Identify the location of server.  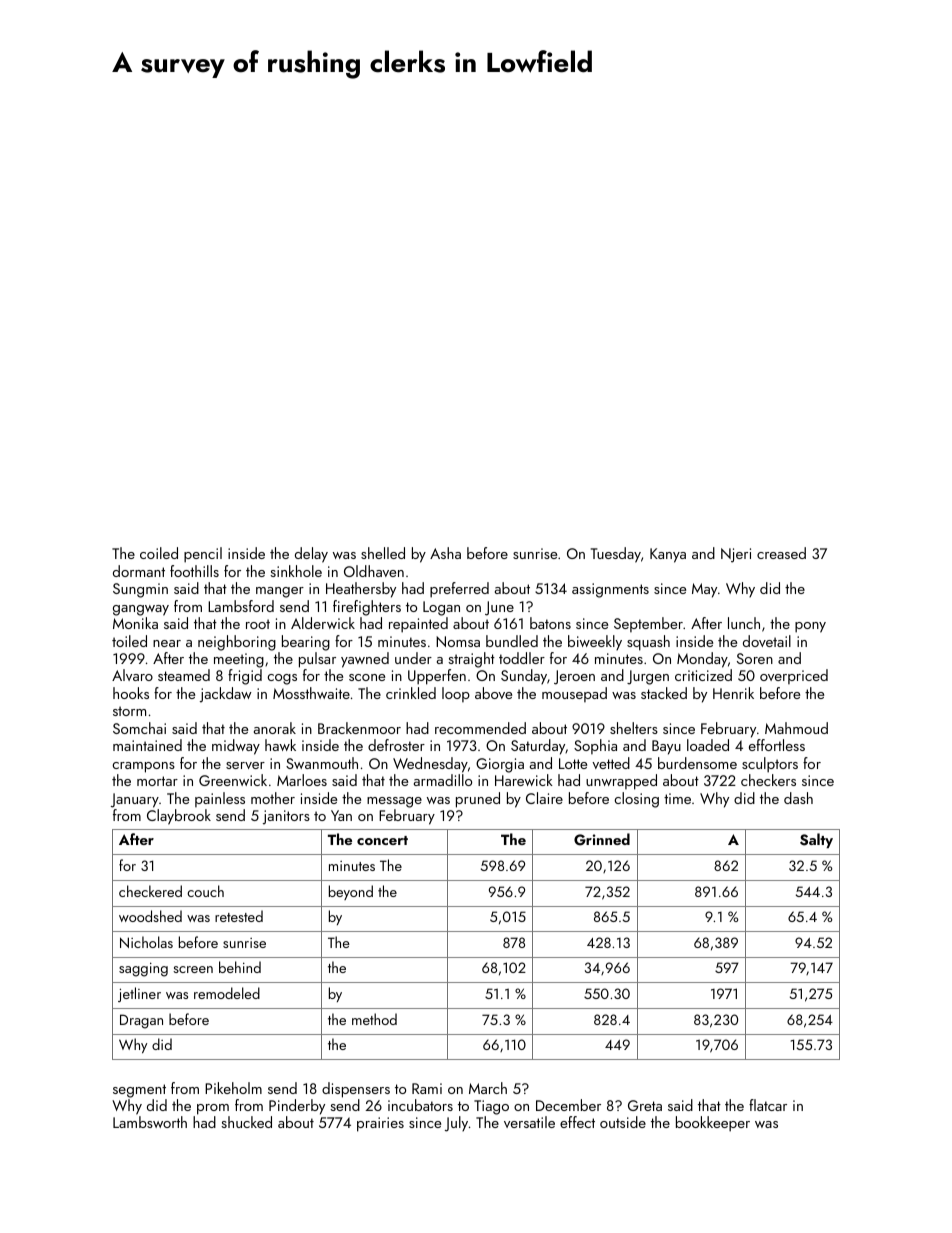
(245, 765).
